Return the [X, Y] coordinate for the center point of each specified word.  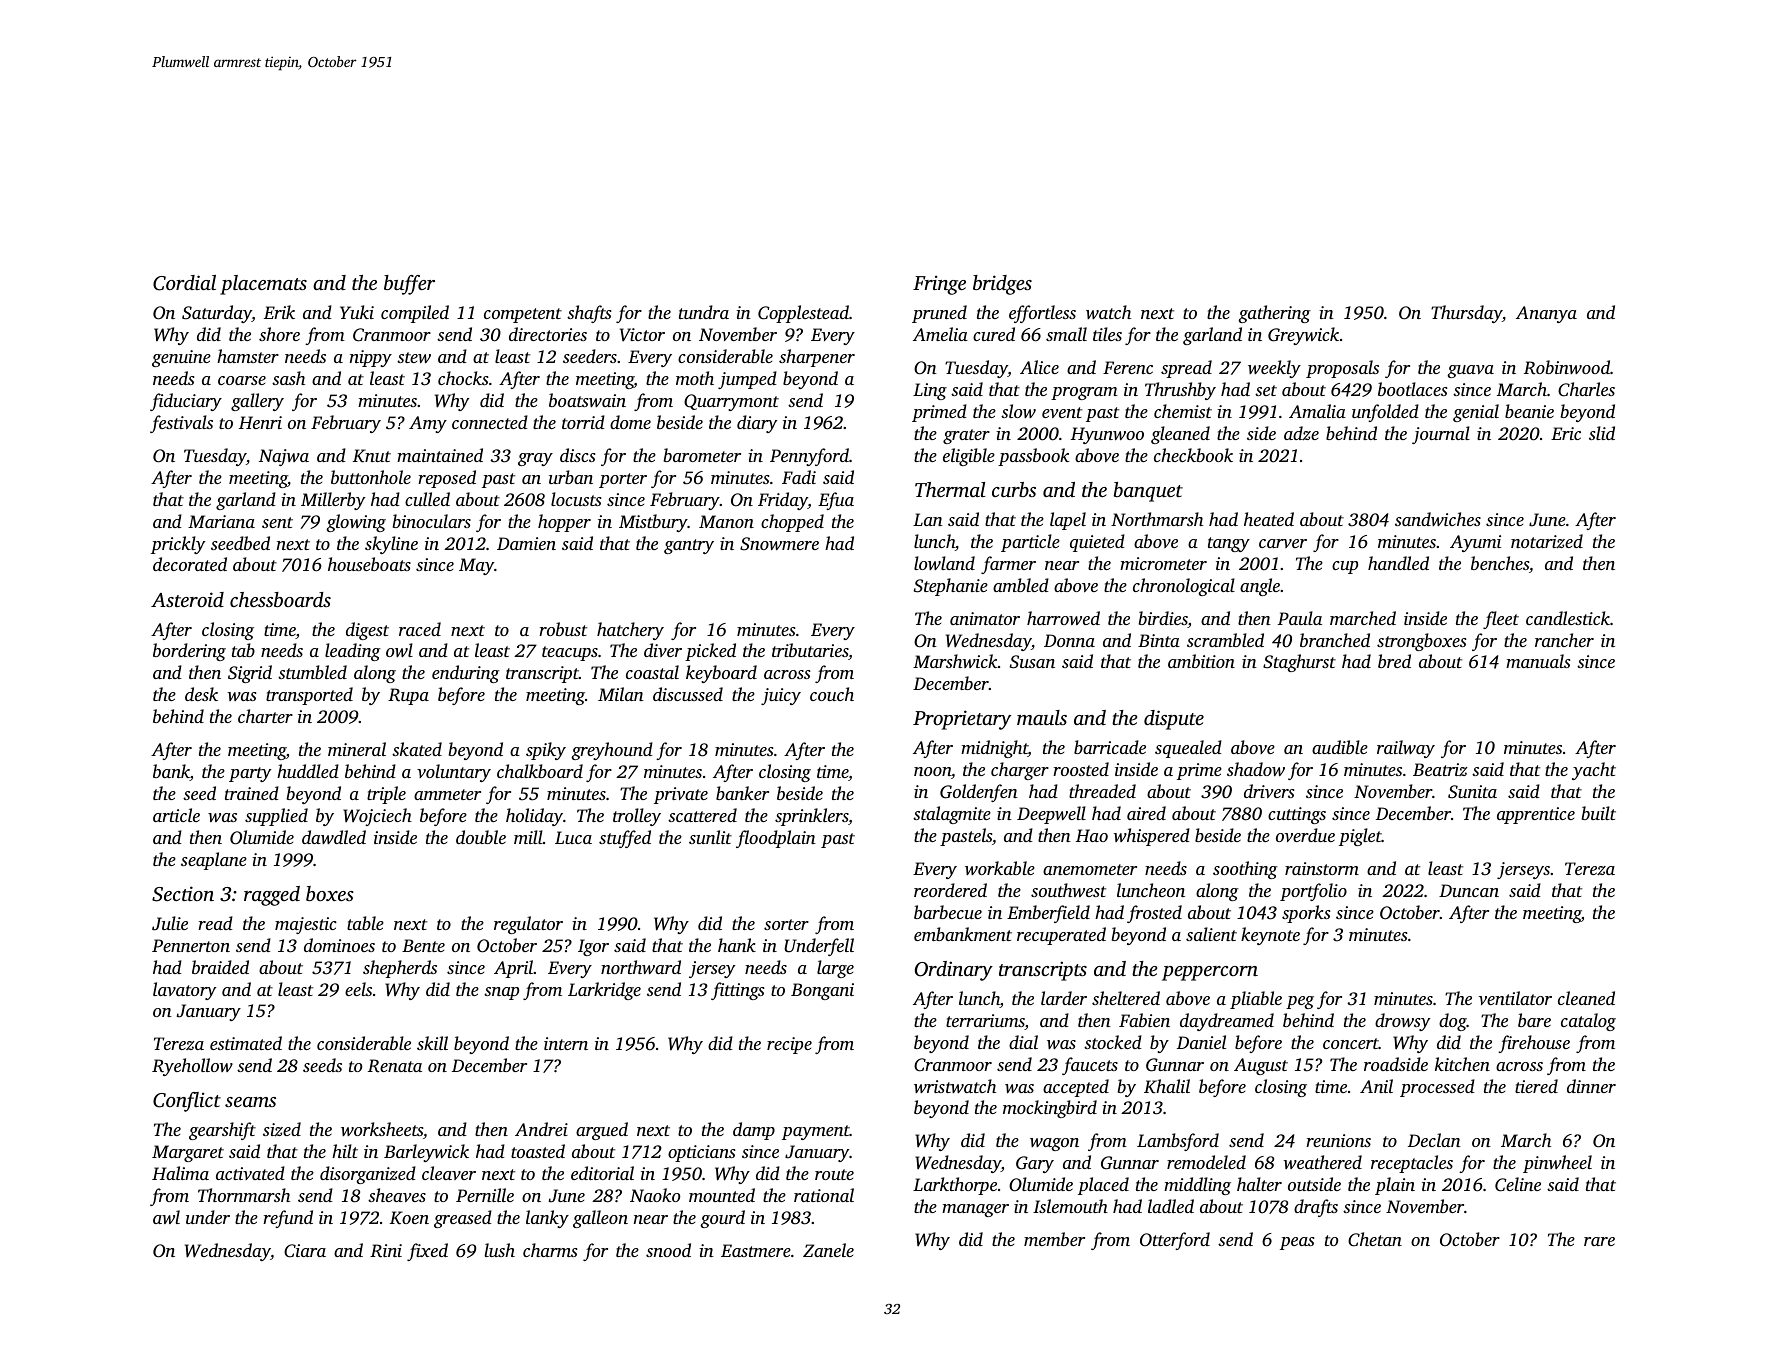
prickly [178, 545]
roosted [1081, 769]
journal [1441, 435]
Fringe [939, 285]
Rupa [408, 696]
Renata [395, 1065]
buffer [409, 285]
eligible [969, 457]
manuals [1538, 661]
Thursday [1466, 314]
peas [1297, 1243]
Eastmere [756, 1250]
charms [550, 1250]
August [1261, 1066]
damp [754, 1131]
